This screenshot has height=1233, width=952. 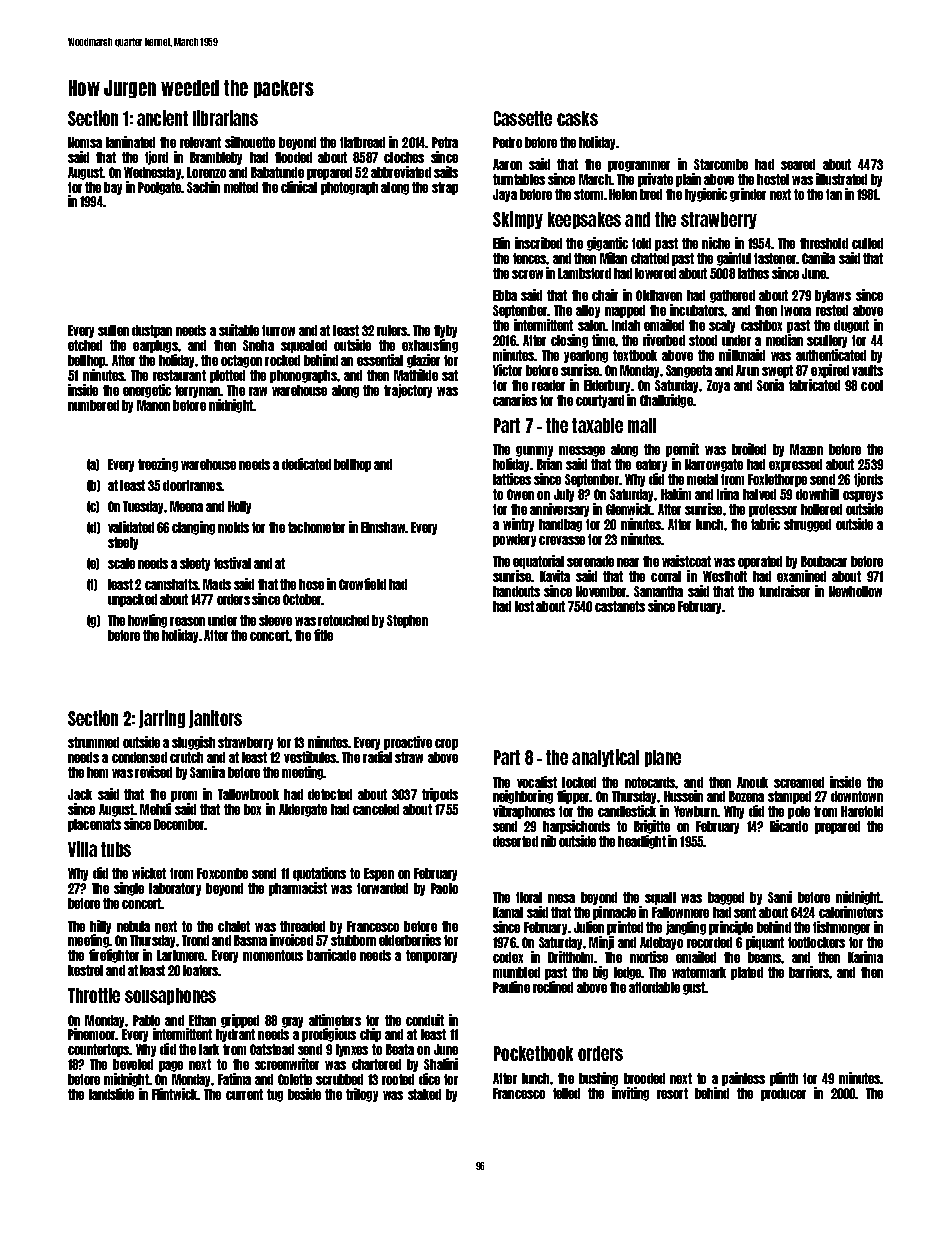 I want to click on lost, so click(x=524, y=606).
